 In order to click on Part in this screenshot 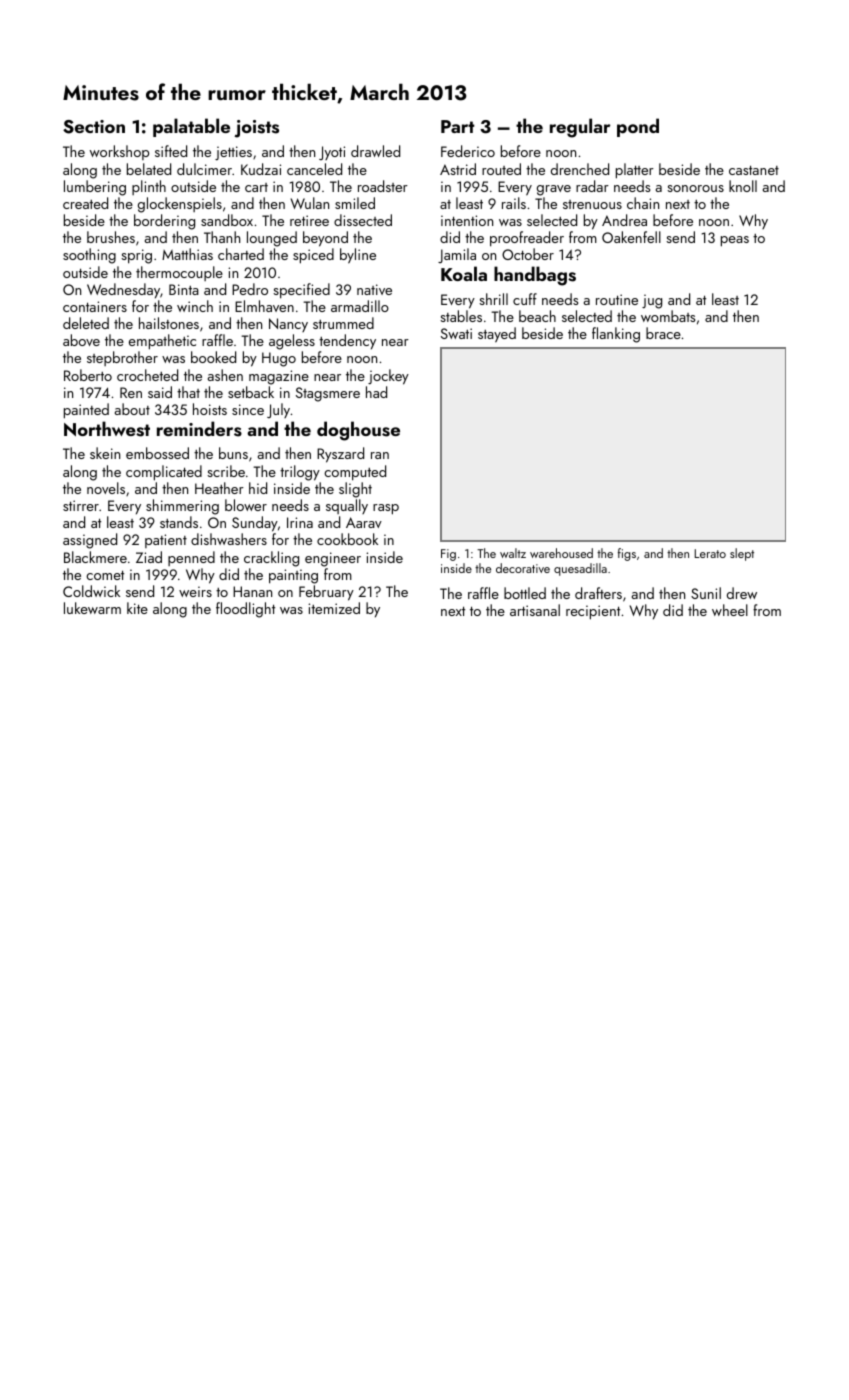, I will do `click(458, 126)`.
